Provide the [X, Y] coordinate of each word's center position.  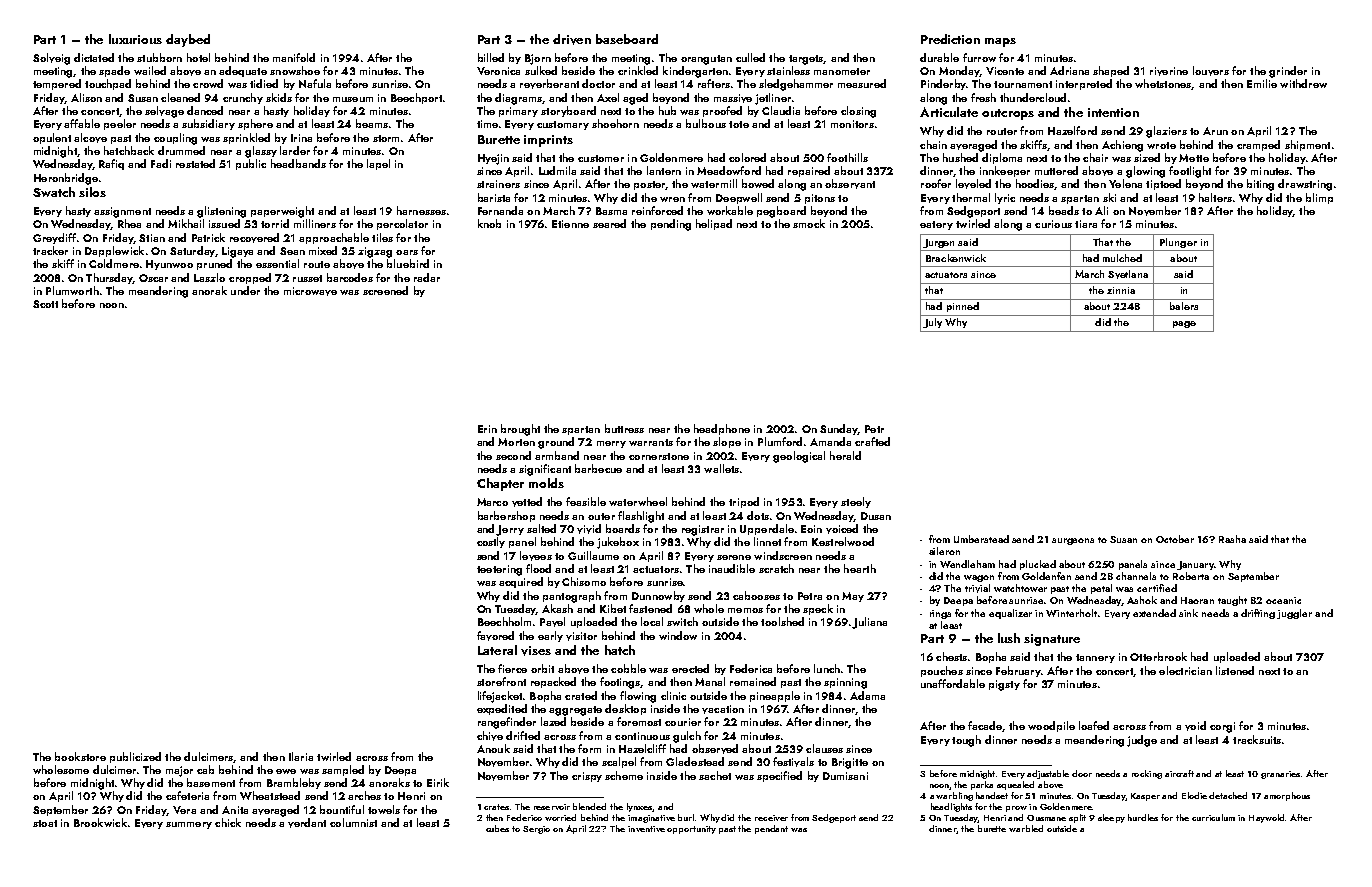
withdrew [1303, 83]
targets [806, 60]
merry [611, 444]
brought [520, 430]
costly [491, 542]
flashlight [641, 517]
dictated [94, 57]
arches [364, 795]
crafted [872, 441]
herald [845, 455]
